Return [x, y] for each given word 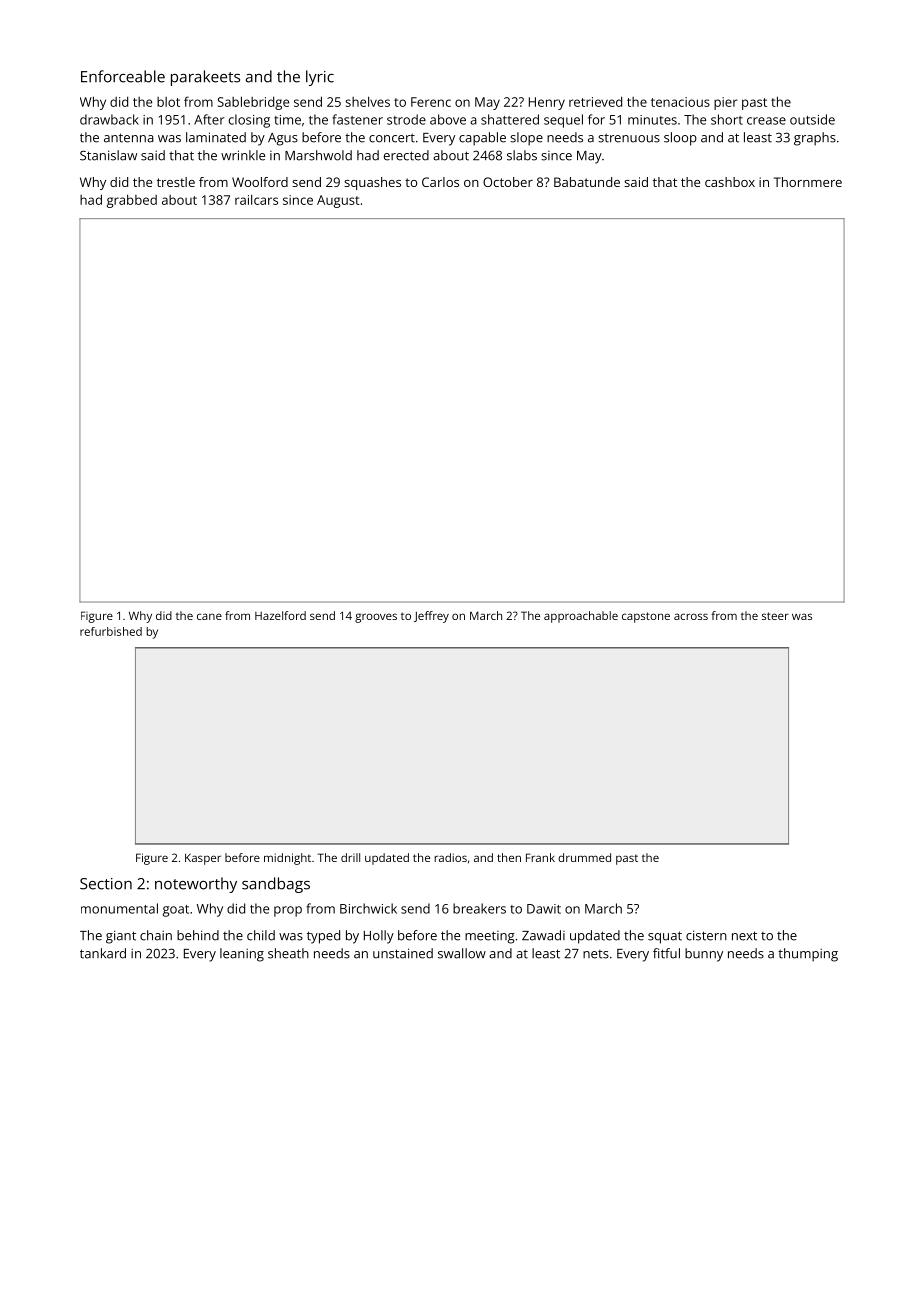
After [209, 119]
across [691, 616]
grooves [376, 618]
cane [209, 616]
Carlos [440, 182]
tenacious [680, 102]
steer [775, 616]
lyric [320, 78]
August [338, 201]
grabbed [132, 201]
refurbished [111, 631]
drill [350, 857]
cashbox [730, 182]
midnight [287, 859]
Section [106, 884]
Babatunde [587, 182]
